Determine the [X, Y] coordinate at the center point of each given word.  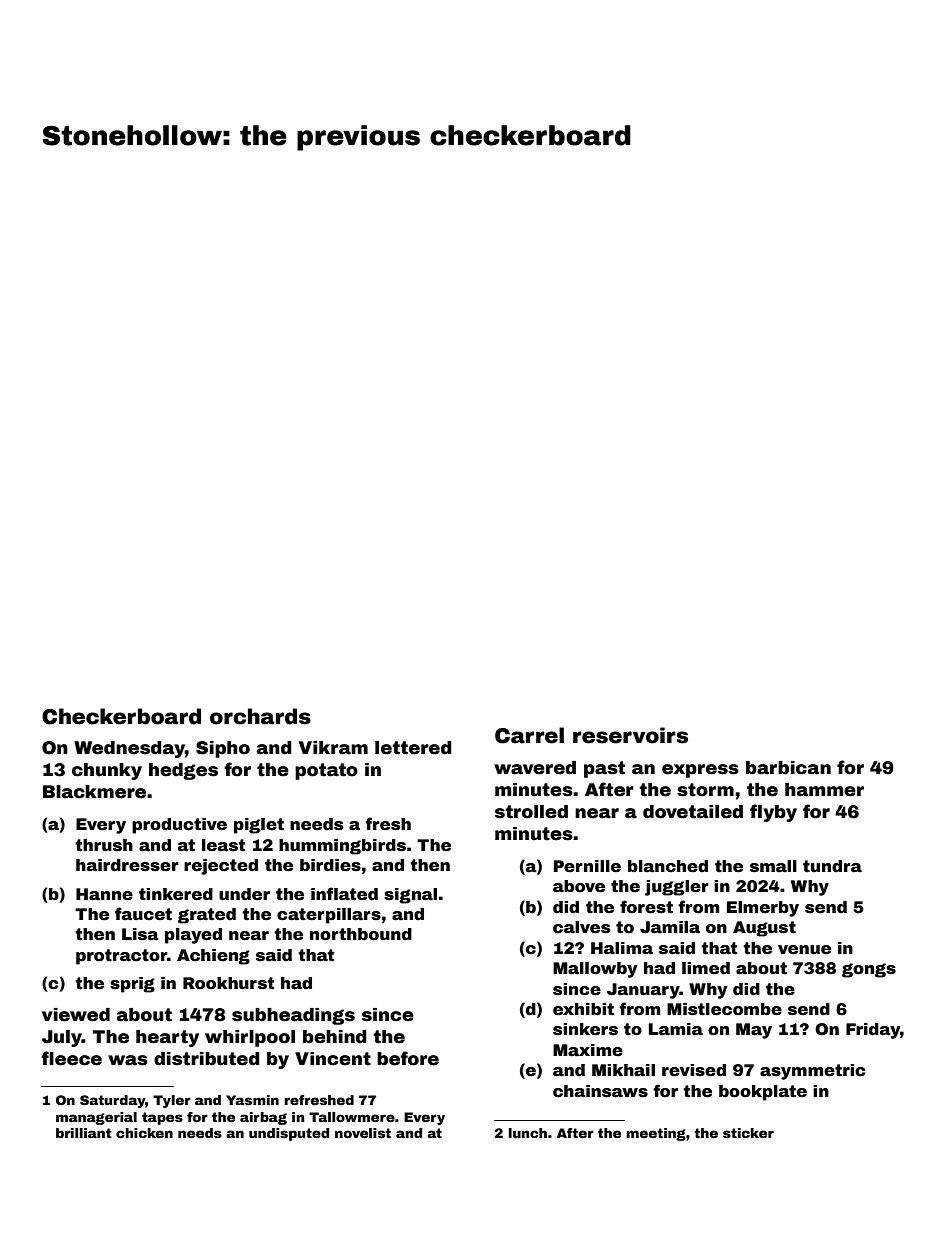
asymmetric [812, 1072]
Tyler [172, 1101]
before [408, 1058]
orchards [260, 716]
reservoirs [630, 735]
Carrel [529, 735]
